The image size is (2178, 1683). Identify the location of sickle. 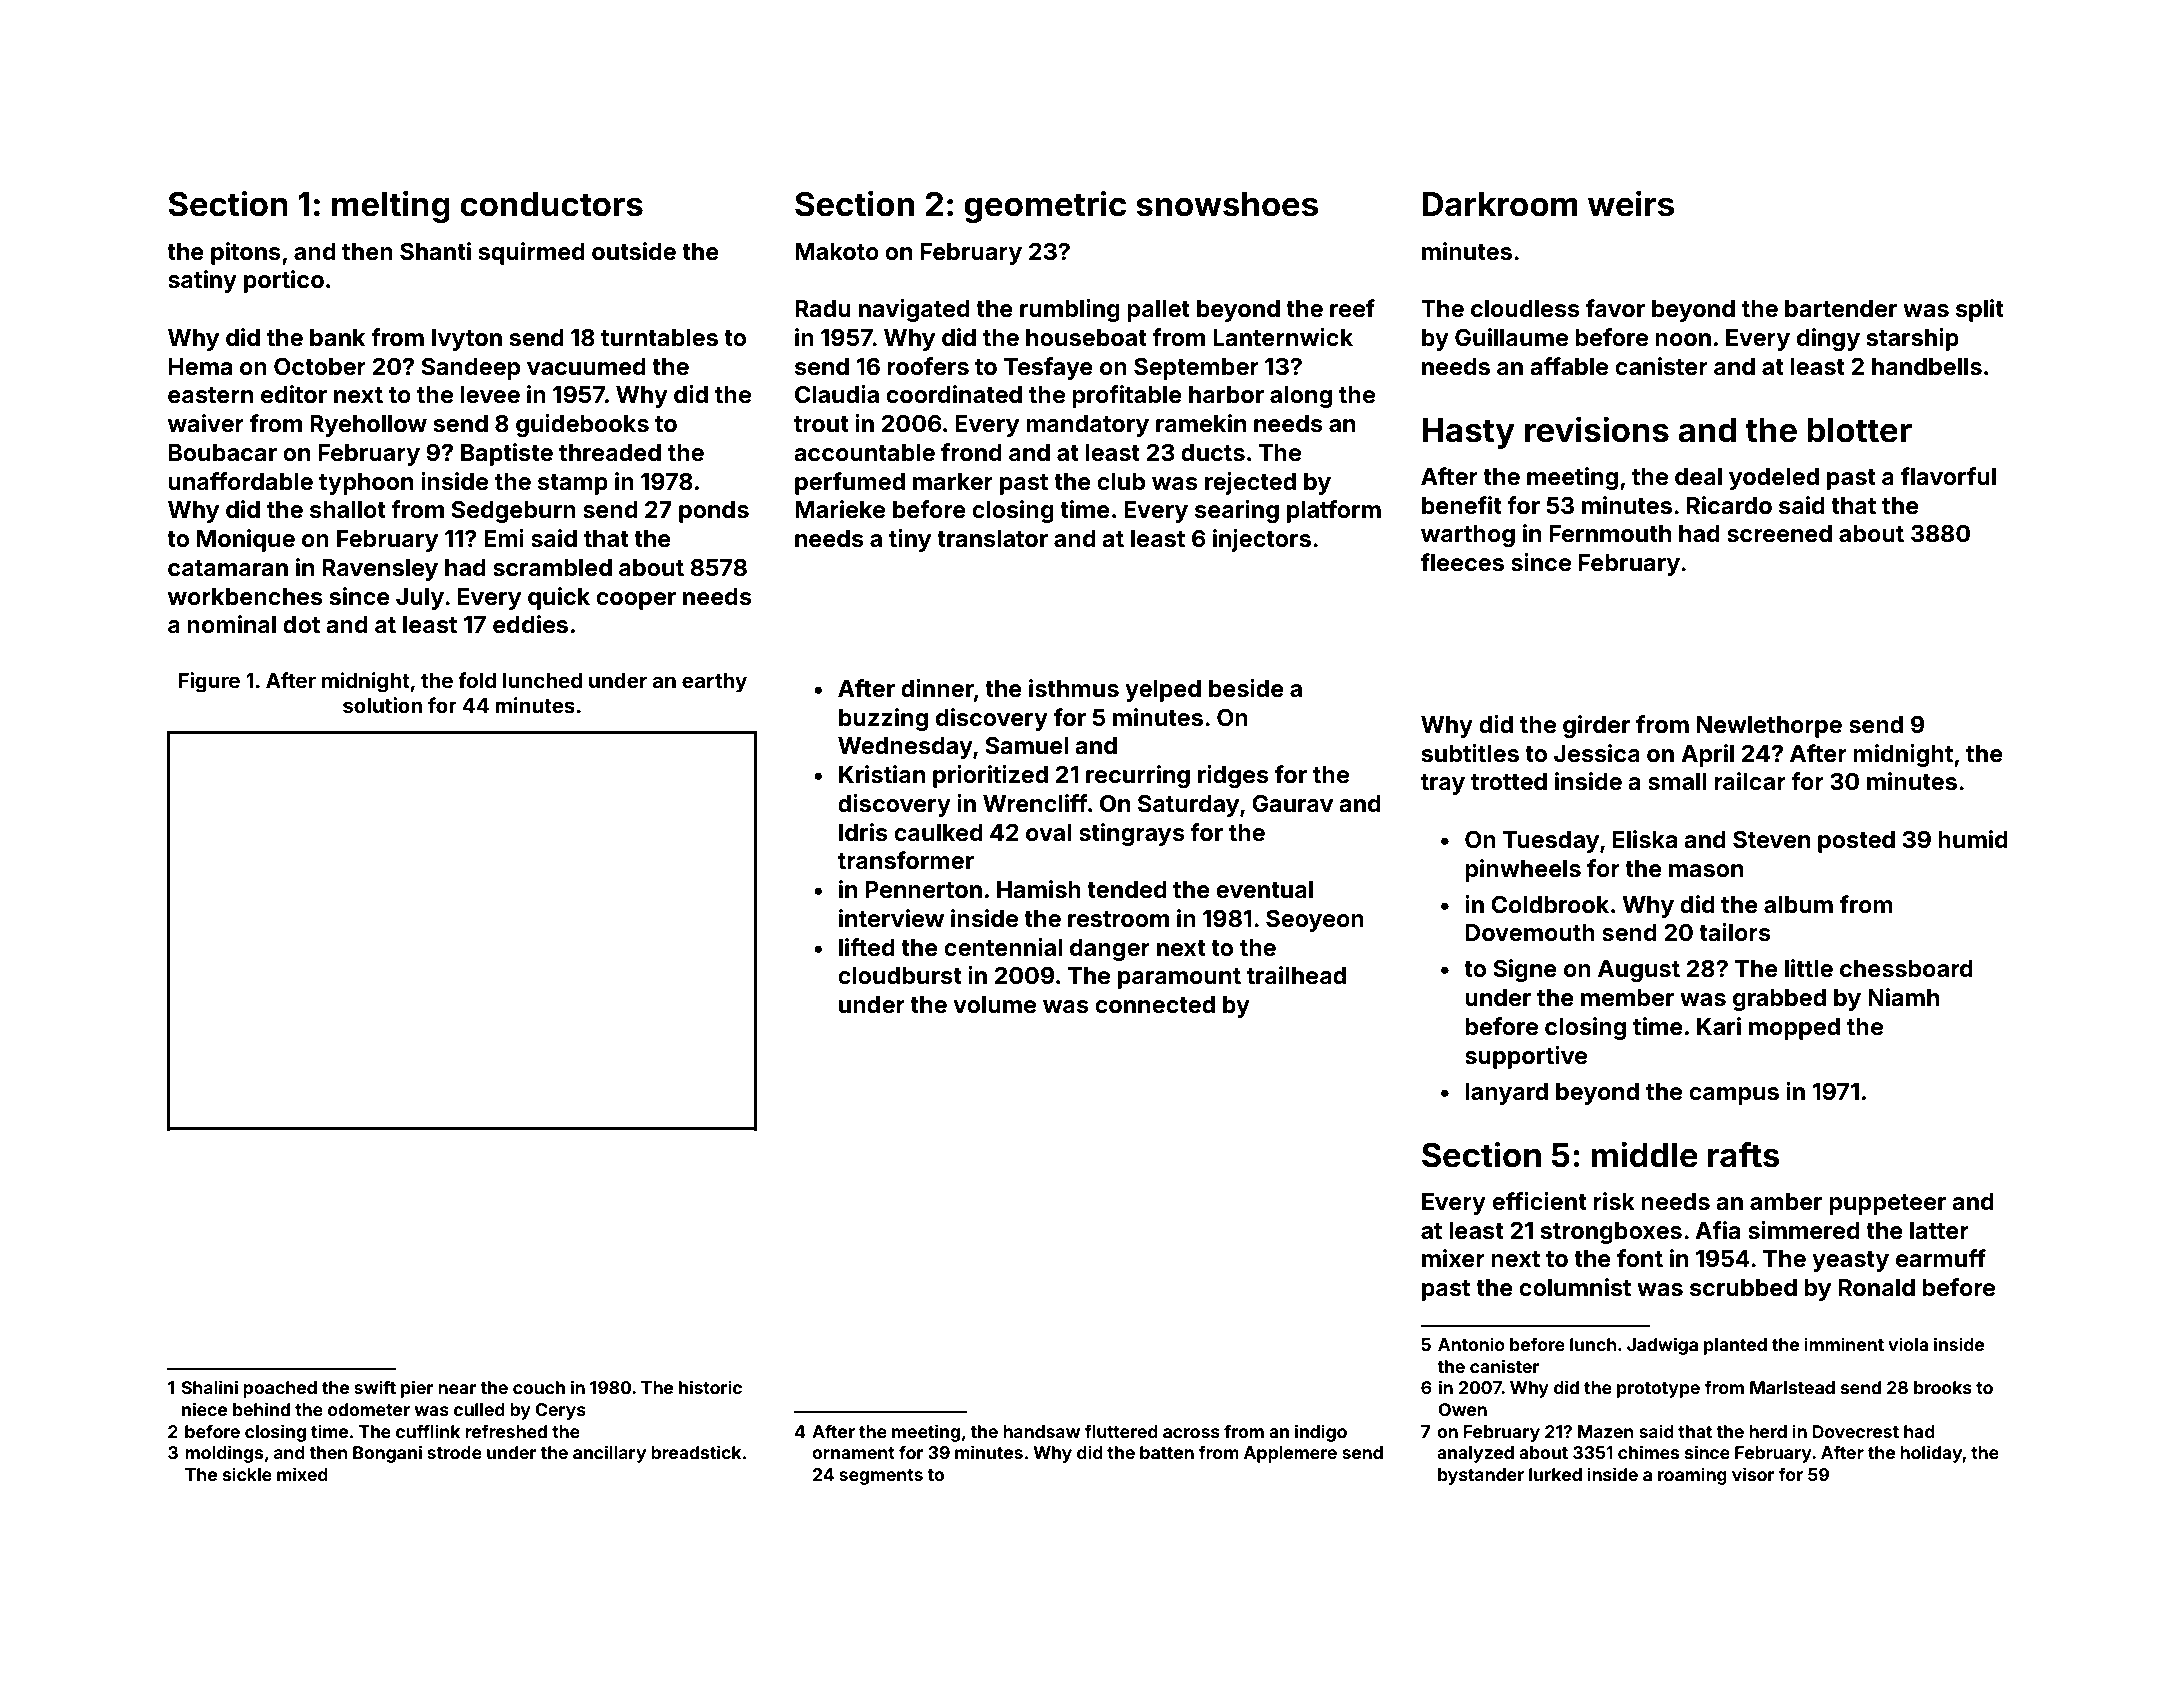
(247, 1474).
